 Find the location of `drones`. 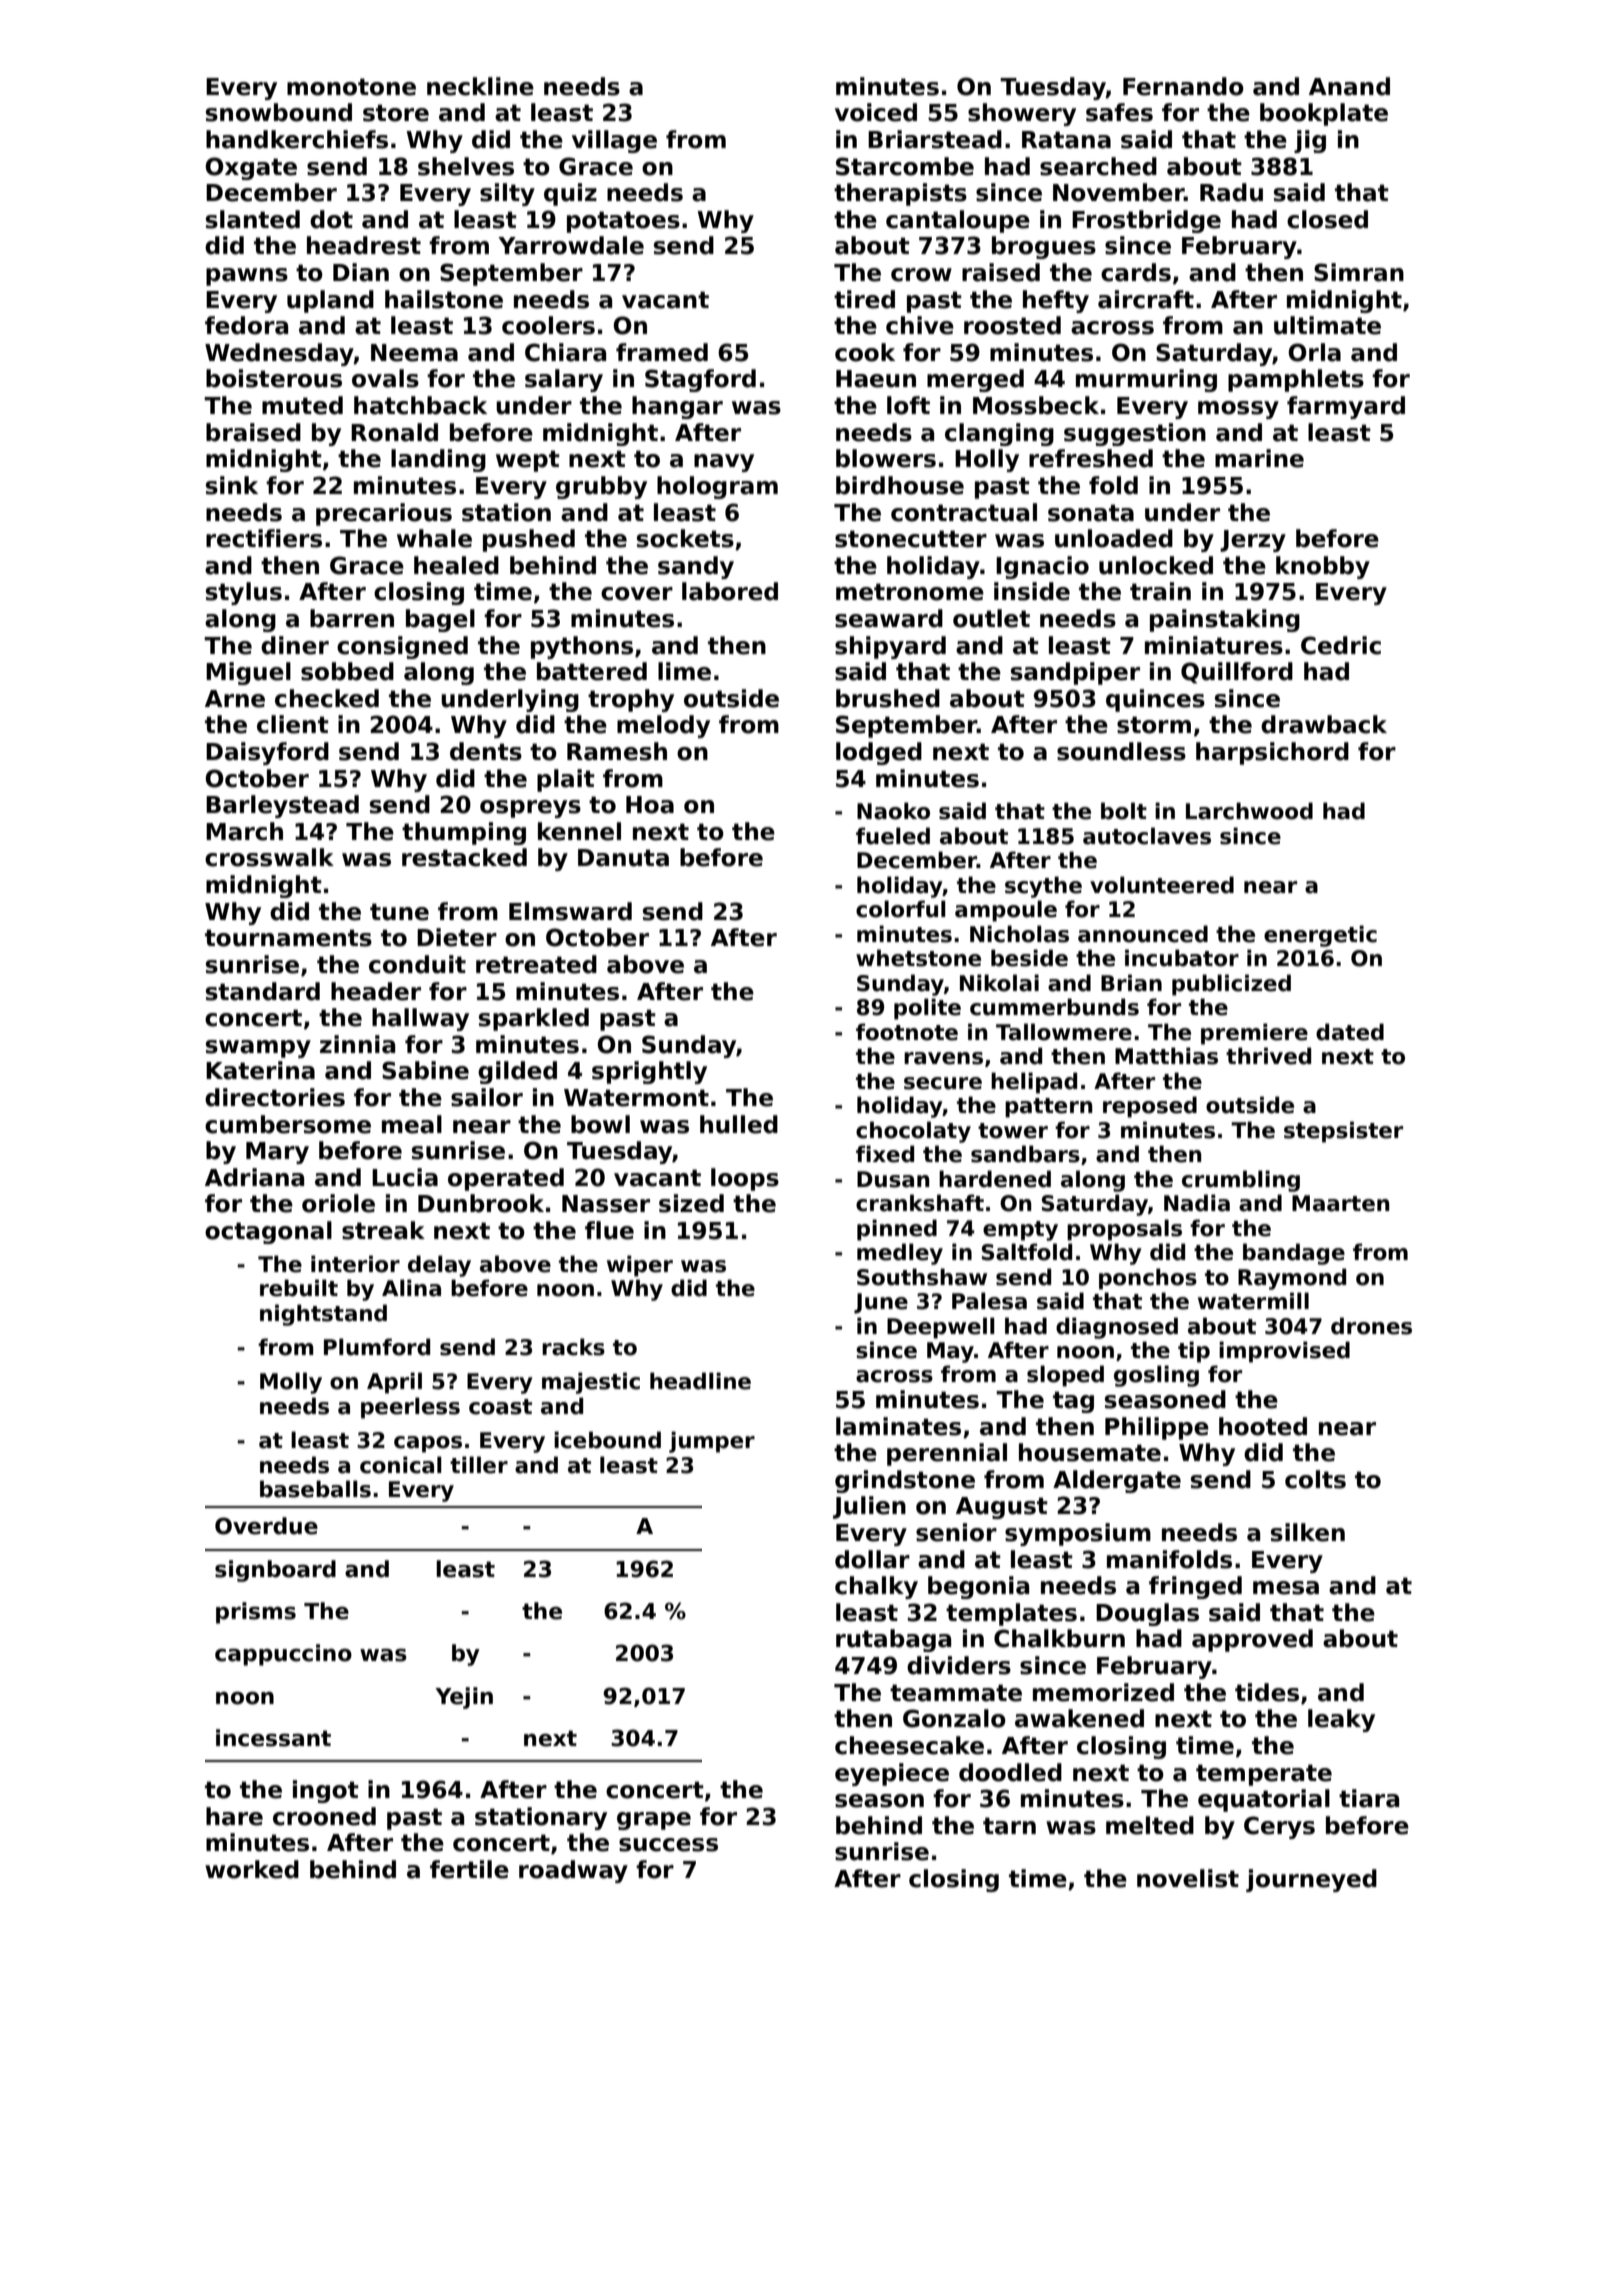

drones is located at coordinates (1371, 1326).
